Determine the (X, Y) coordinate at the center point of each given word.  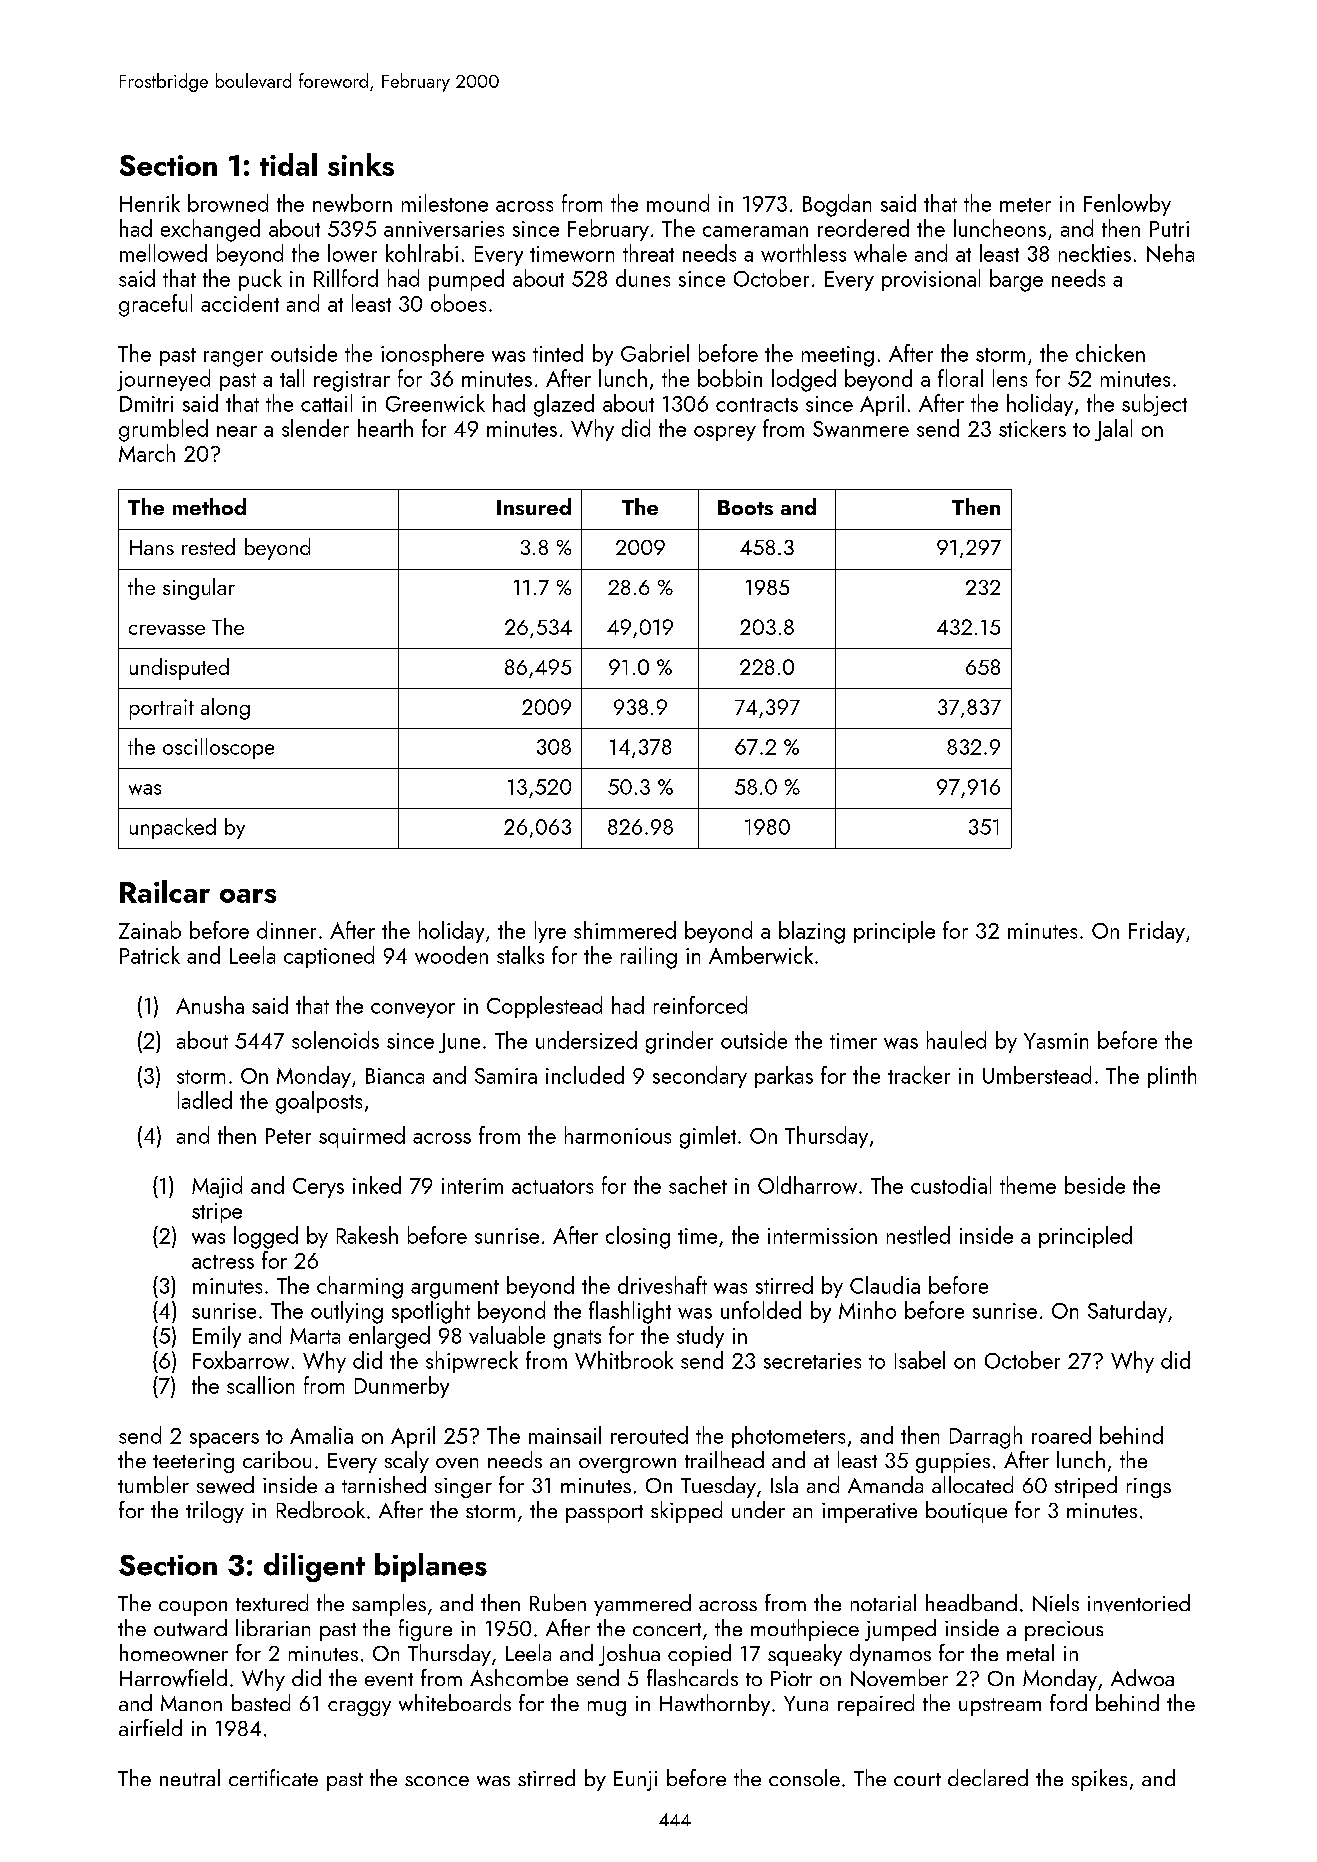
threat (648, 253)
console (804, 1777)
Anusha (210, 1005)
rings (1149, 1488)
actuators (552, 1187)
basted (261, 1702)
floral (960, 378)
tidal (288, 164)
